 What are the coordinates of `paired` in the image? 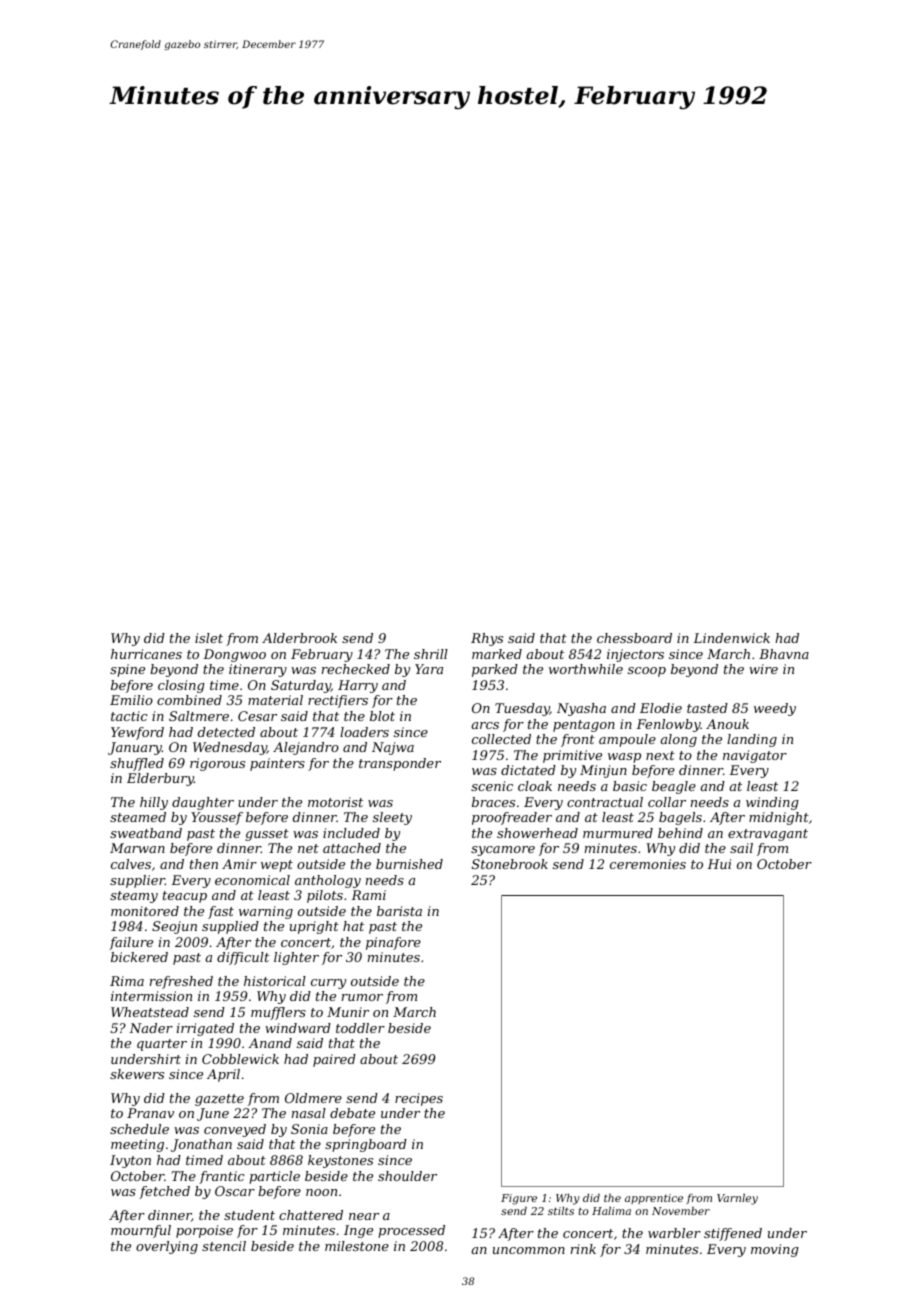 It's located at (334, 1060).
